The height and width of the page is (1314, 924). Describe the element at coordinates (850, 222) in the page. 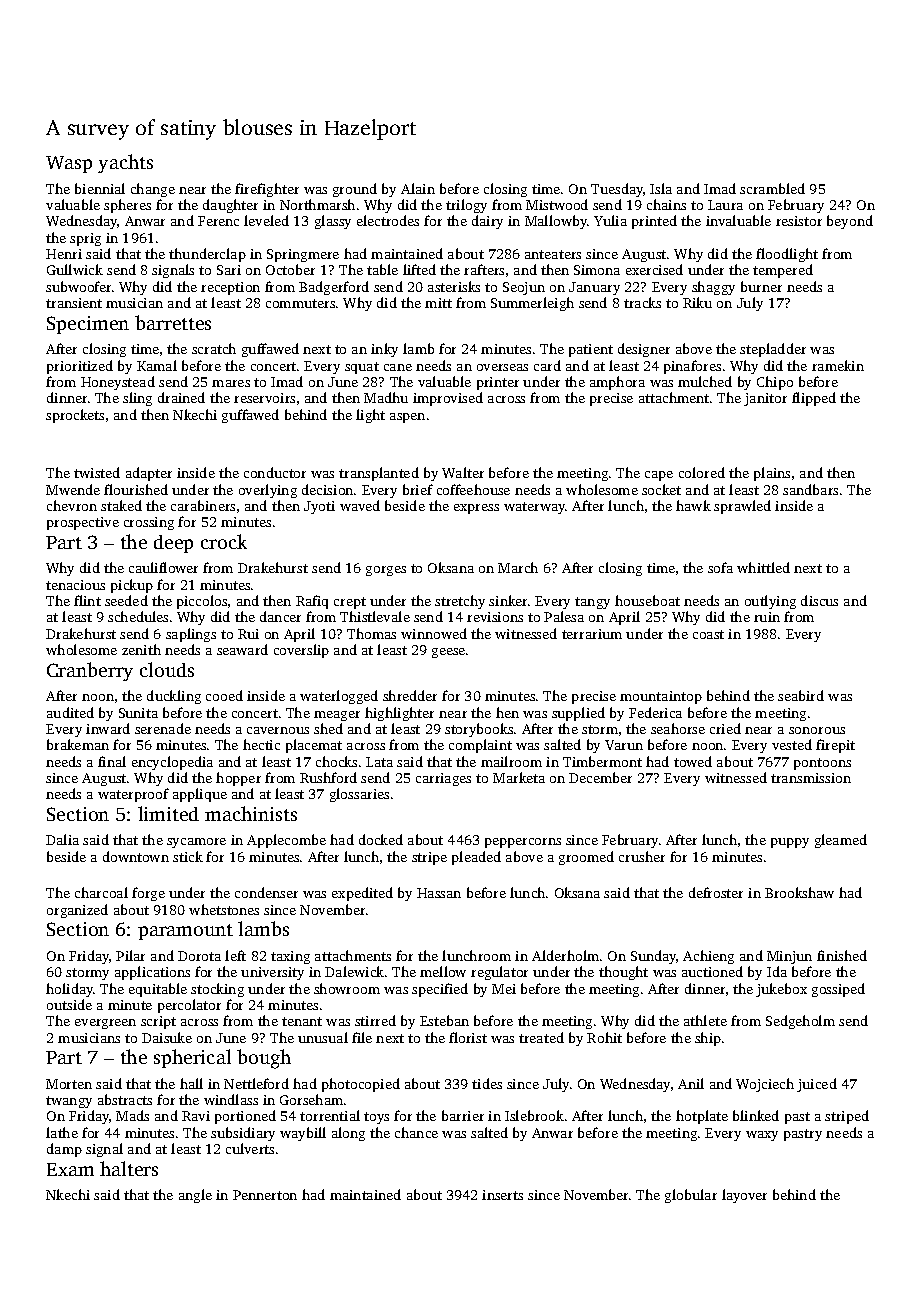

I see `beyond` at that location.
